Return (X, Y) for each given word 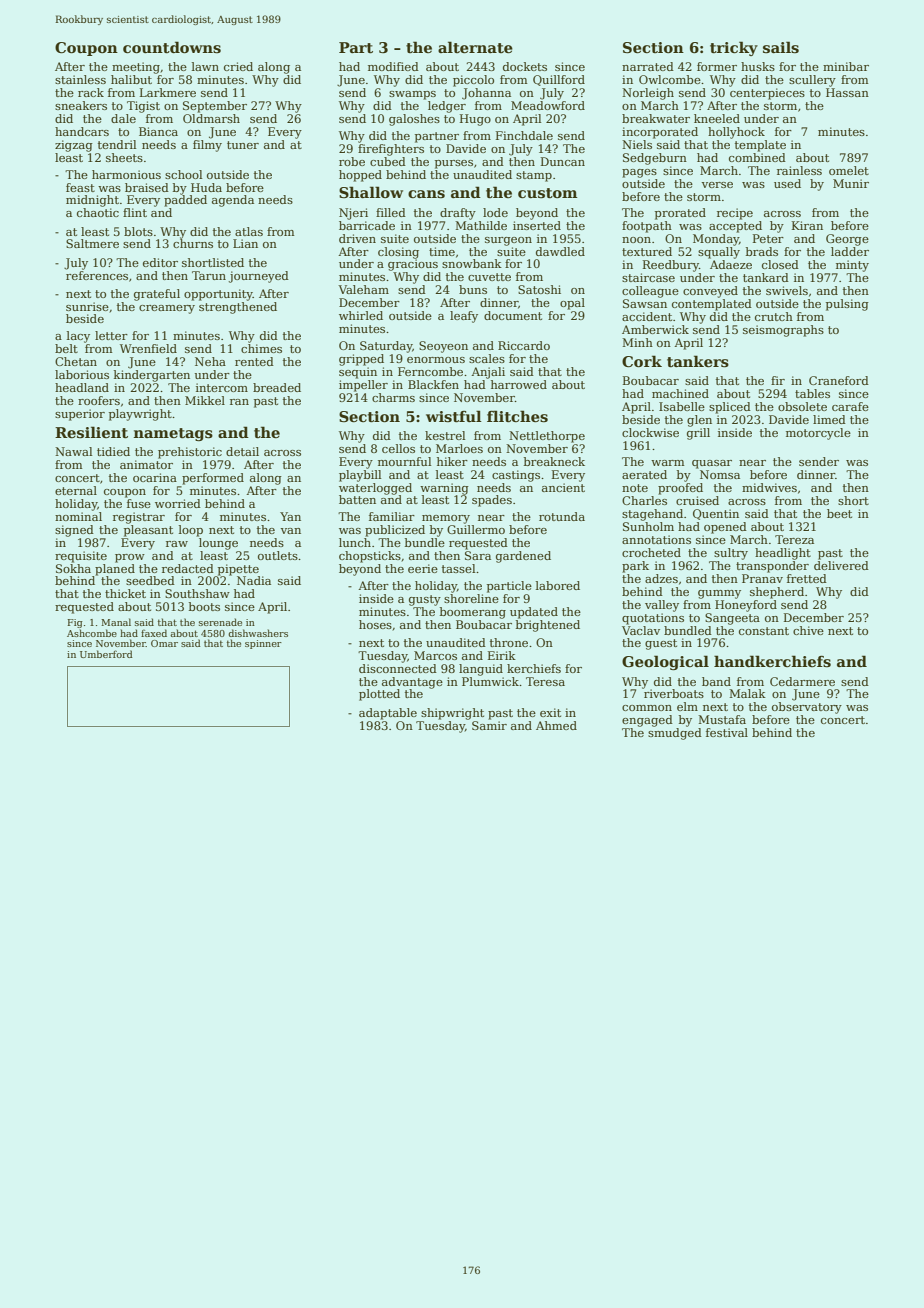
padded (185, 201)
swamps (412, 95)
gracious (413, 265)
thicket (125, 593)
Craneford (839, 380)
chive (808, 630)
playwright (140, 415)
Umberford (106, 654)
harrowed (519, 384)
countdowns (172, 47)
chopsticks (370, 557)
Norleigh (648, 94)
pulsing (847, 305)
